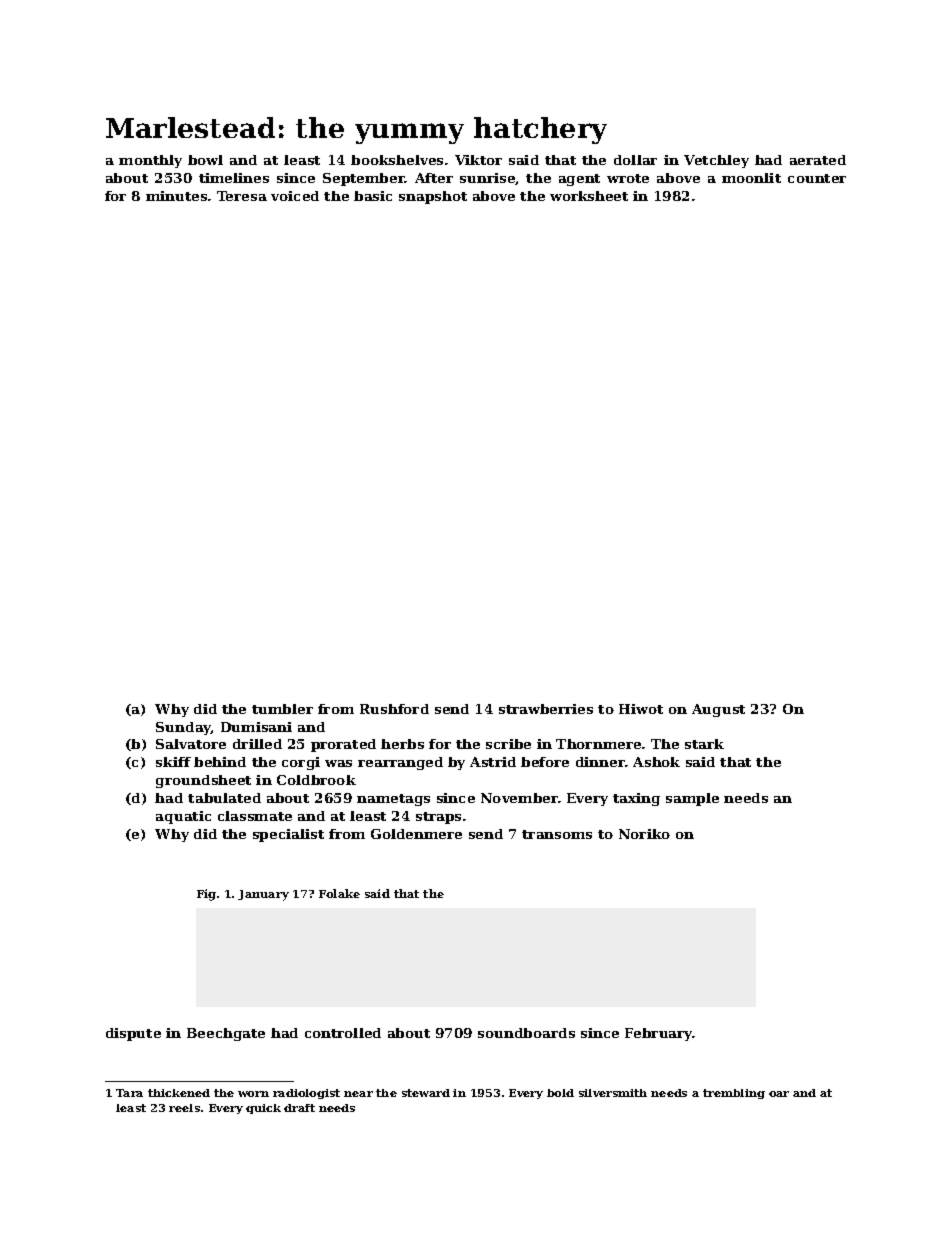 Image resolution: width=952 pixels, height=1233 pixels. Describe the element at coordinates (546, 709) in the page. I see `strawberries` at that location.
